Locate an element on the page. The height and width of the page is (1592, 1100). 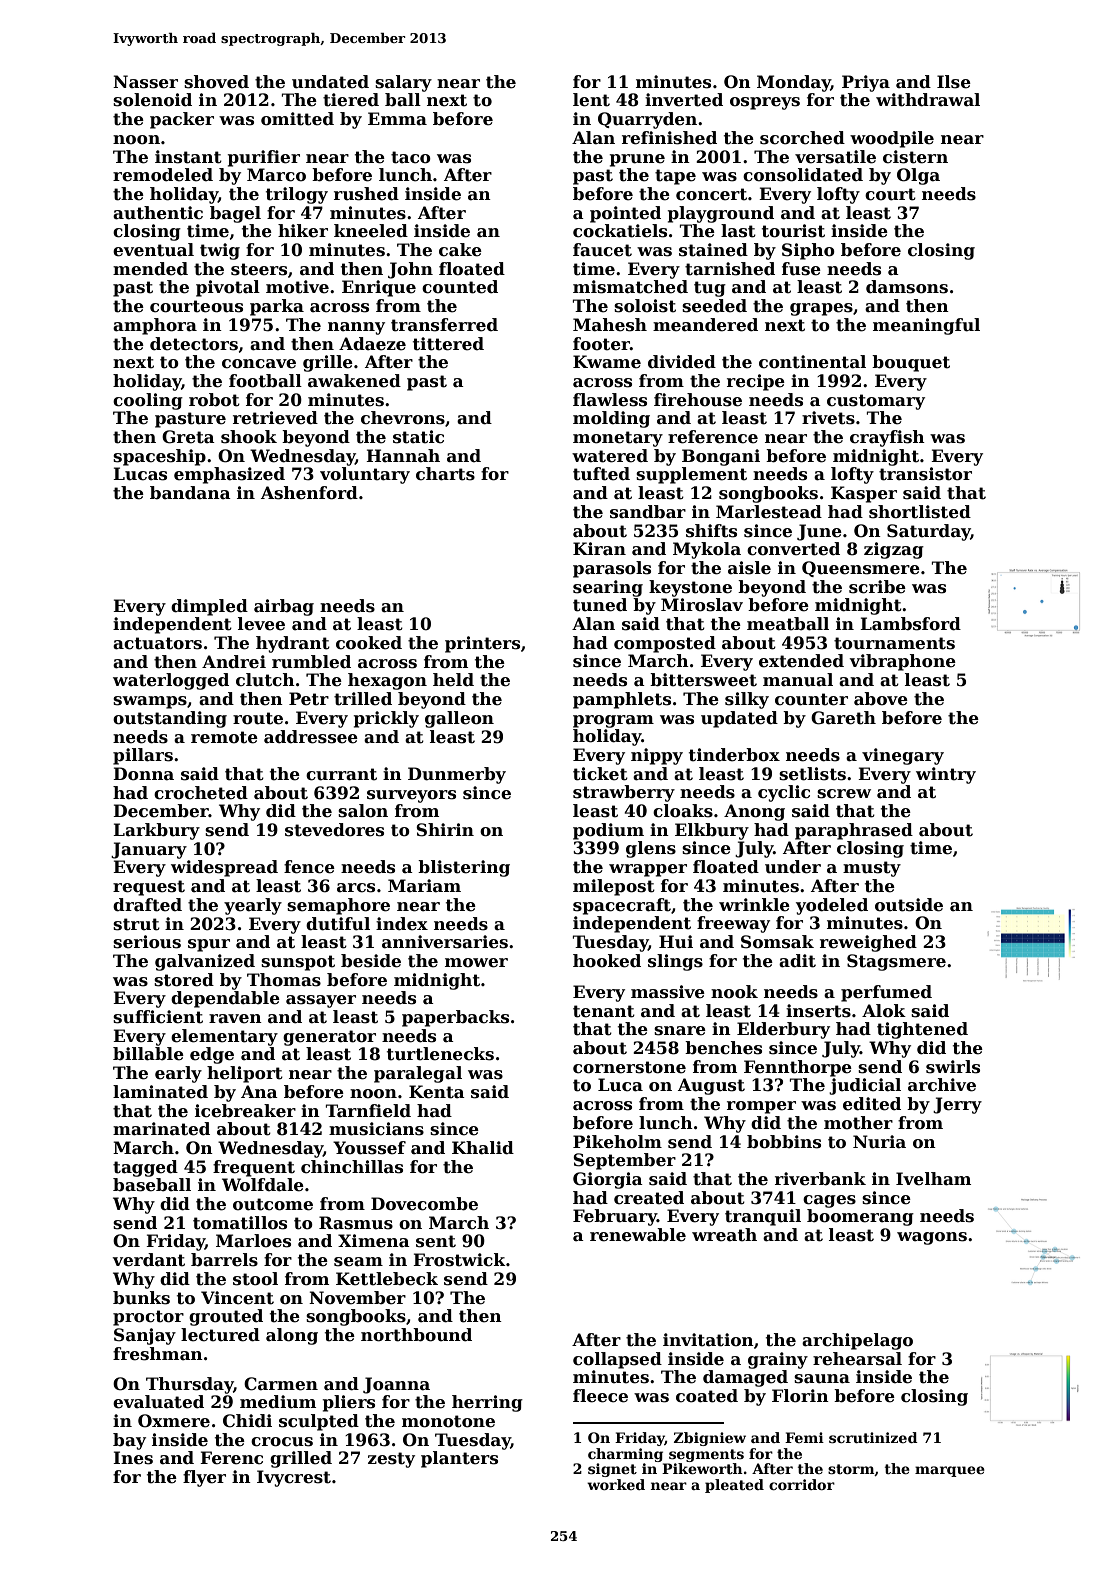
recipe is located at coordinates (756, 382).
